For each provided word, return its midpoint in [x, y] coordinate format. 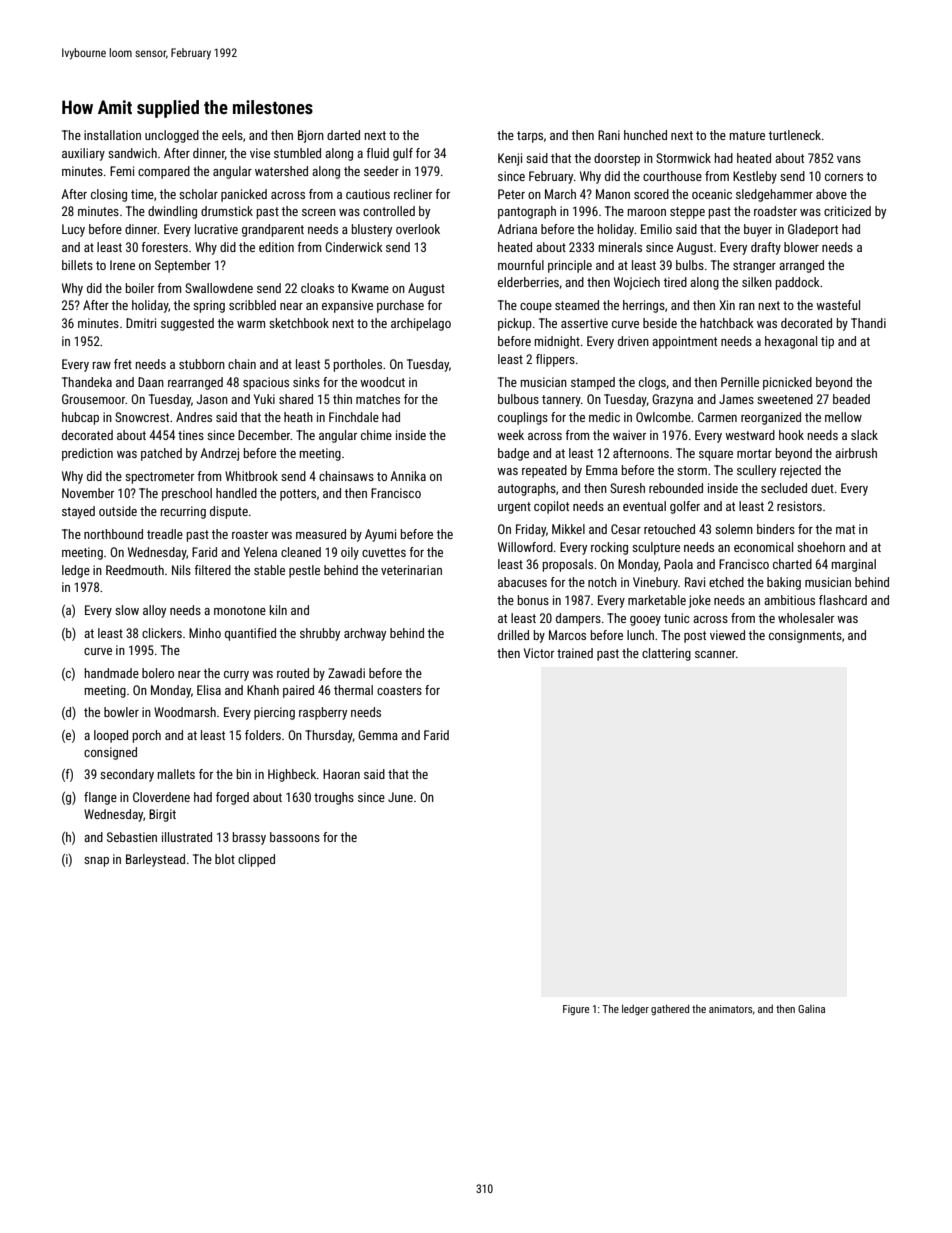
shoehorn [821, 547]
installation [112, 135]
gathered [670, 1009]
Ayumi [380, 535]
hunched [645, 135]
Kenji [510, 159]
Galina [811, 1009]
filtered [212, 570]
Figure [576, 1010]
